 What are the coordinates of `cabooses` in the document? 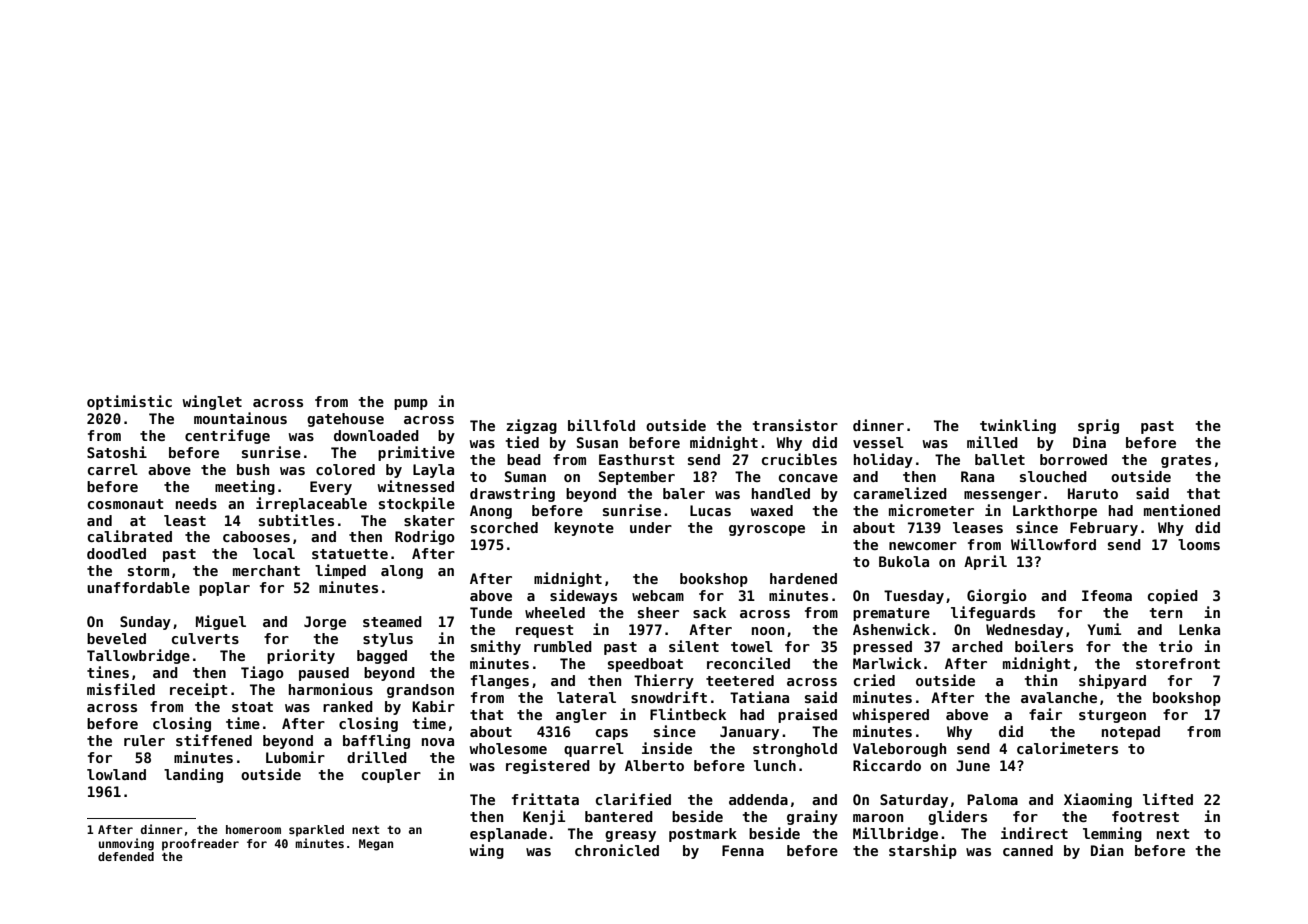 It's located at (256, 536).
